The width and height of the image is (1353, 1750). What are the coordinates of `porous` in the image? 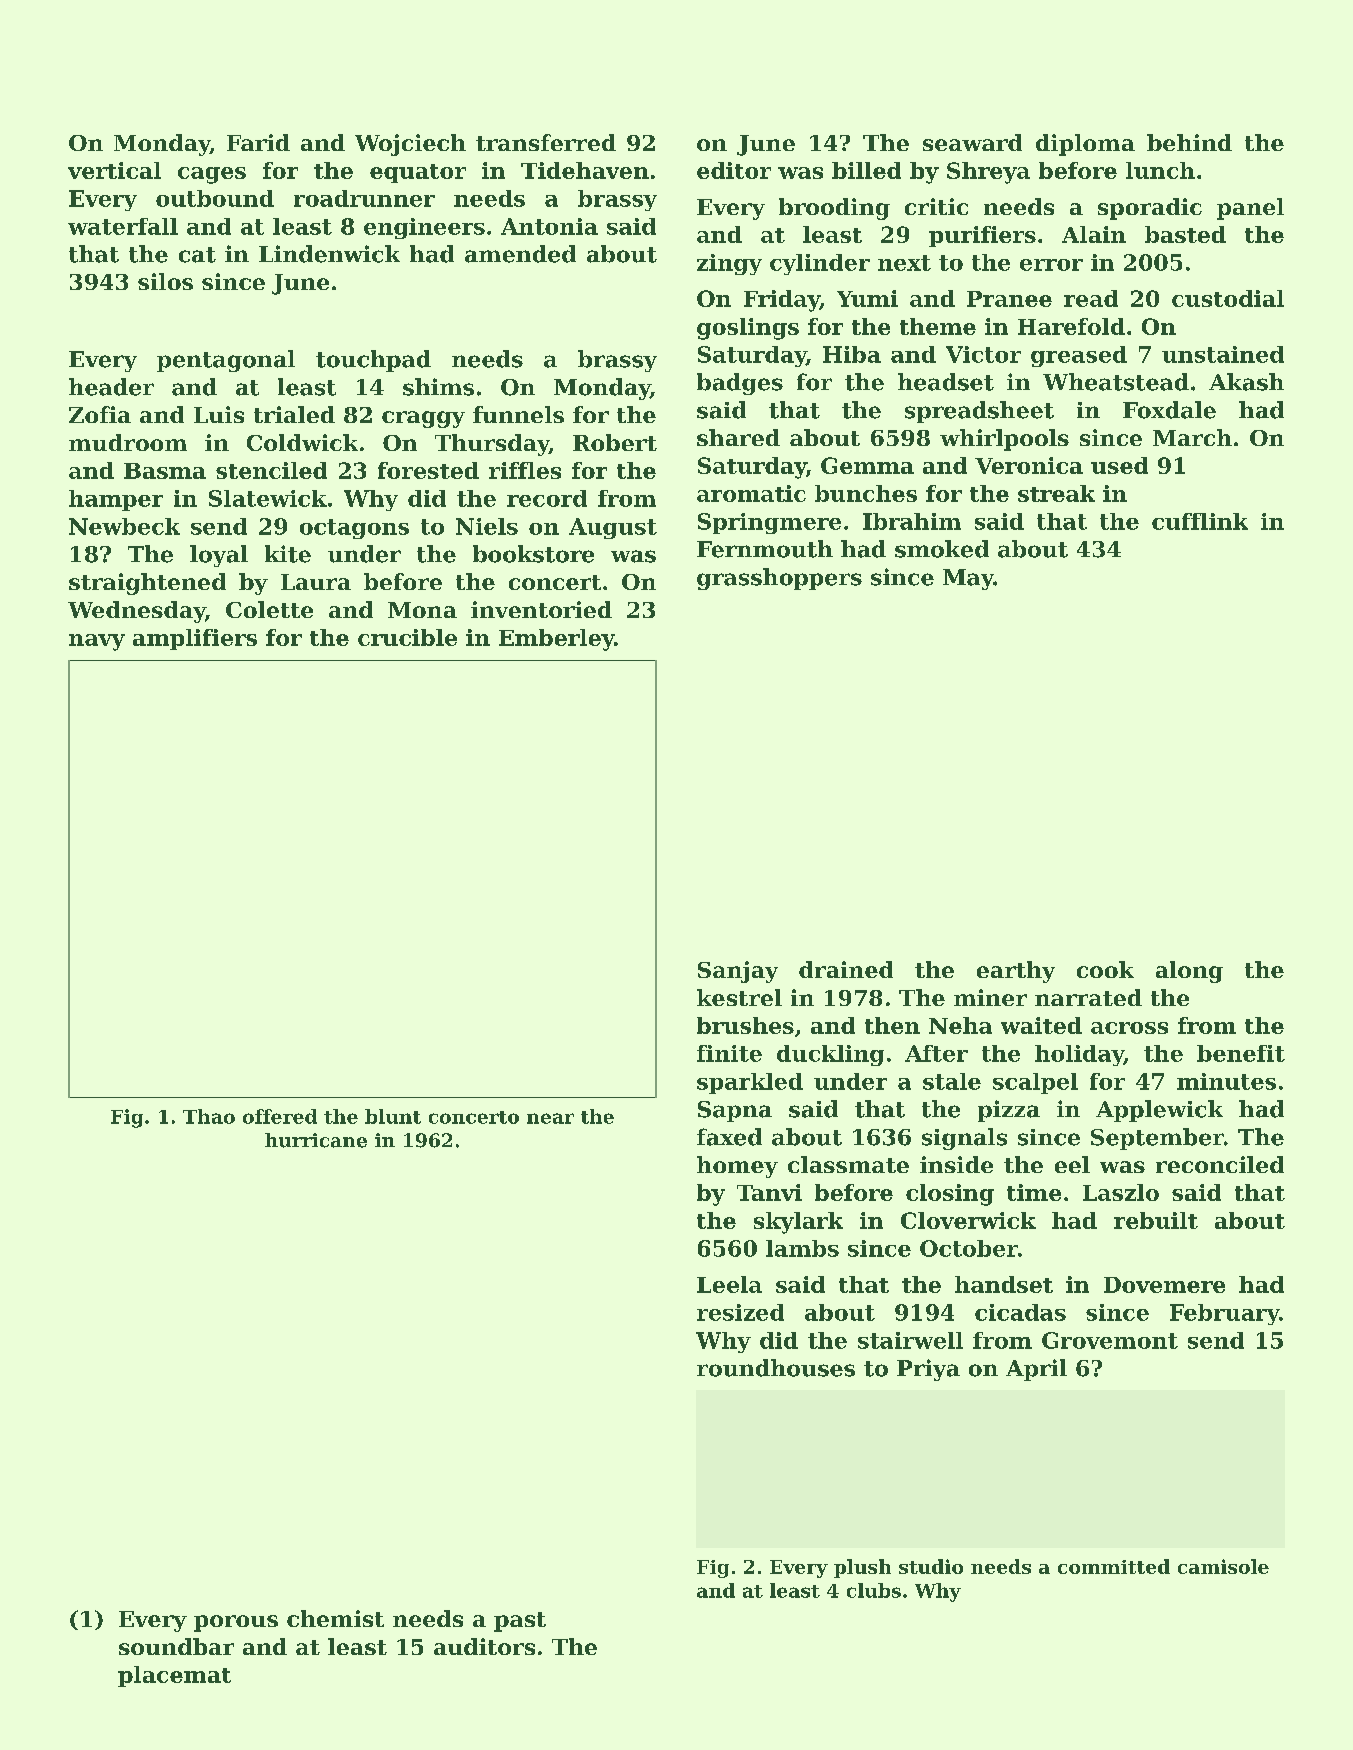 It's located at (236, 1623).
